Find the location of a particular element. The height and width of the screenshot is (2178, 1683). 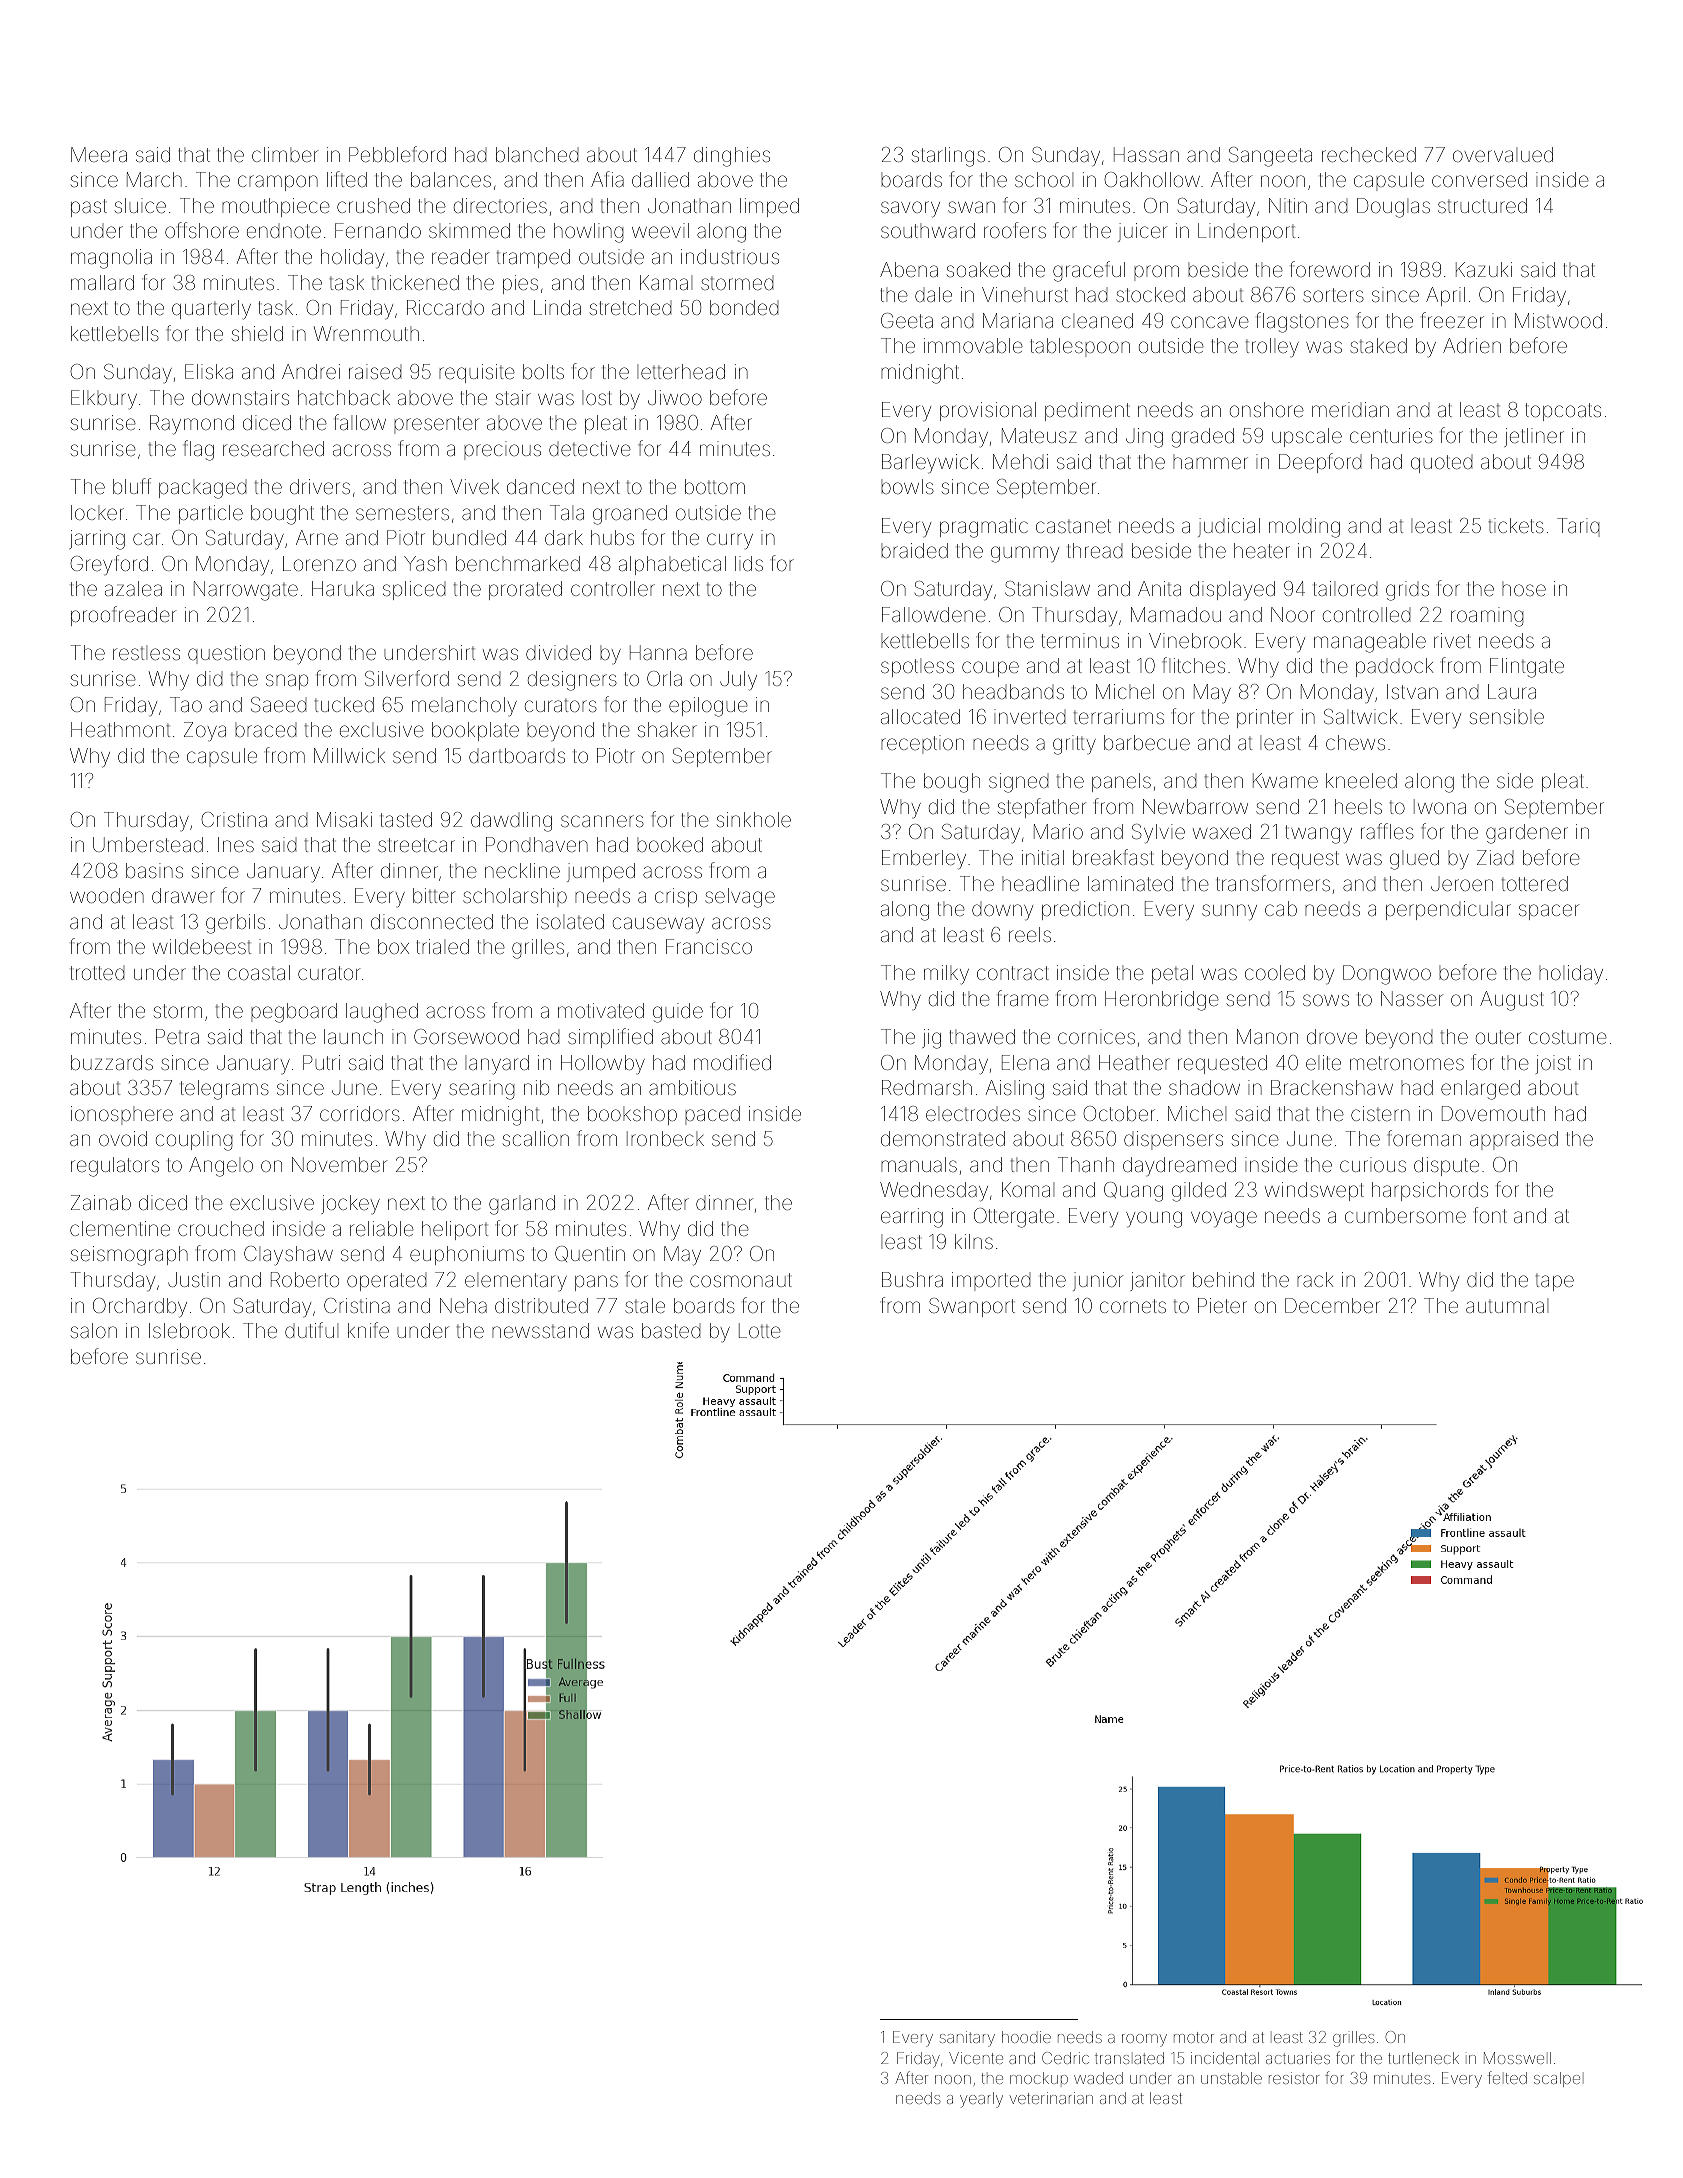

barbecue is located at coordinates (1147, 742).
